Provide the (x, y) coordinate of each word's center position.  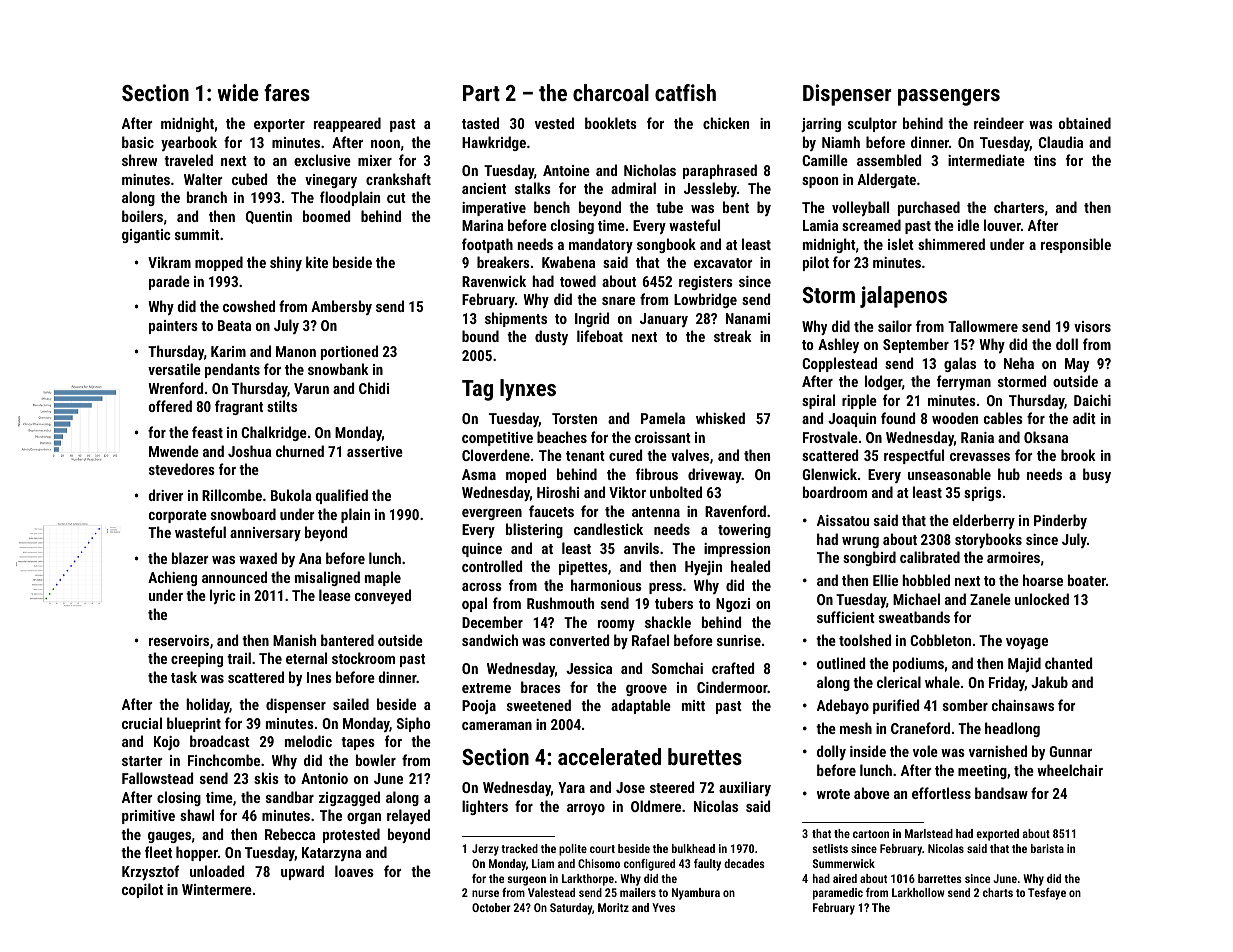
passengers (949, 97)
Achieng (172, 578)
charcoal (611, 92)
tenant (585, 456)
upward (302, 872)
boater (1087, 580)
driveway (715, 475)
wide (238, 92)
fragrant (239, 407)
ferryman (964, 382)
